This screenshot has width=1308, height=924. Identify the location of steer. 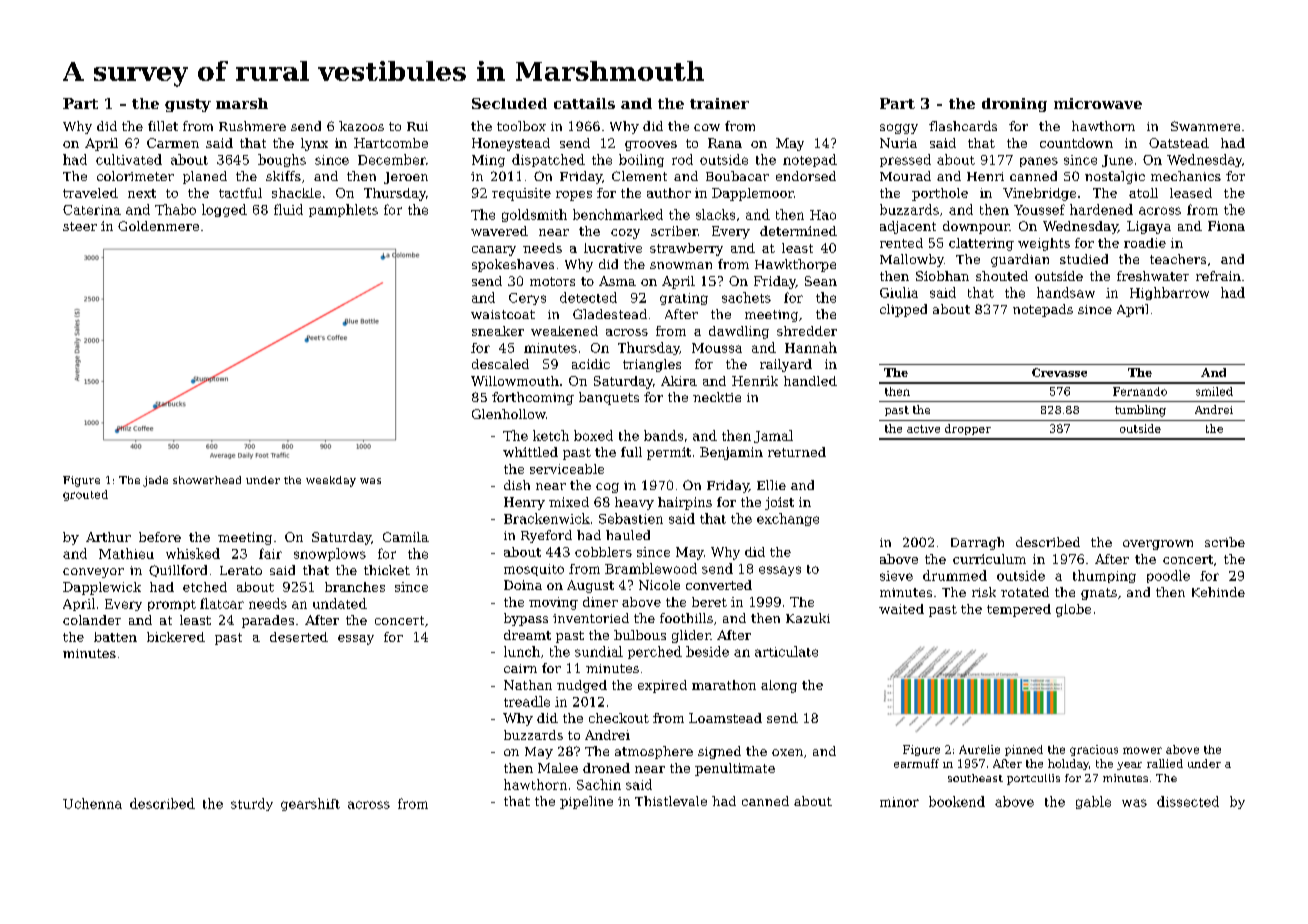
(80, 226).
